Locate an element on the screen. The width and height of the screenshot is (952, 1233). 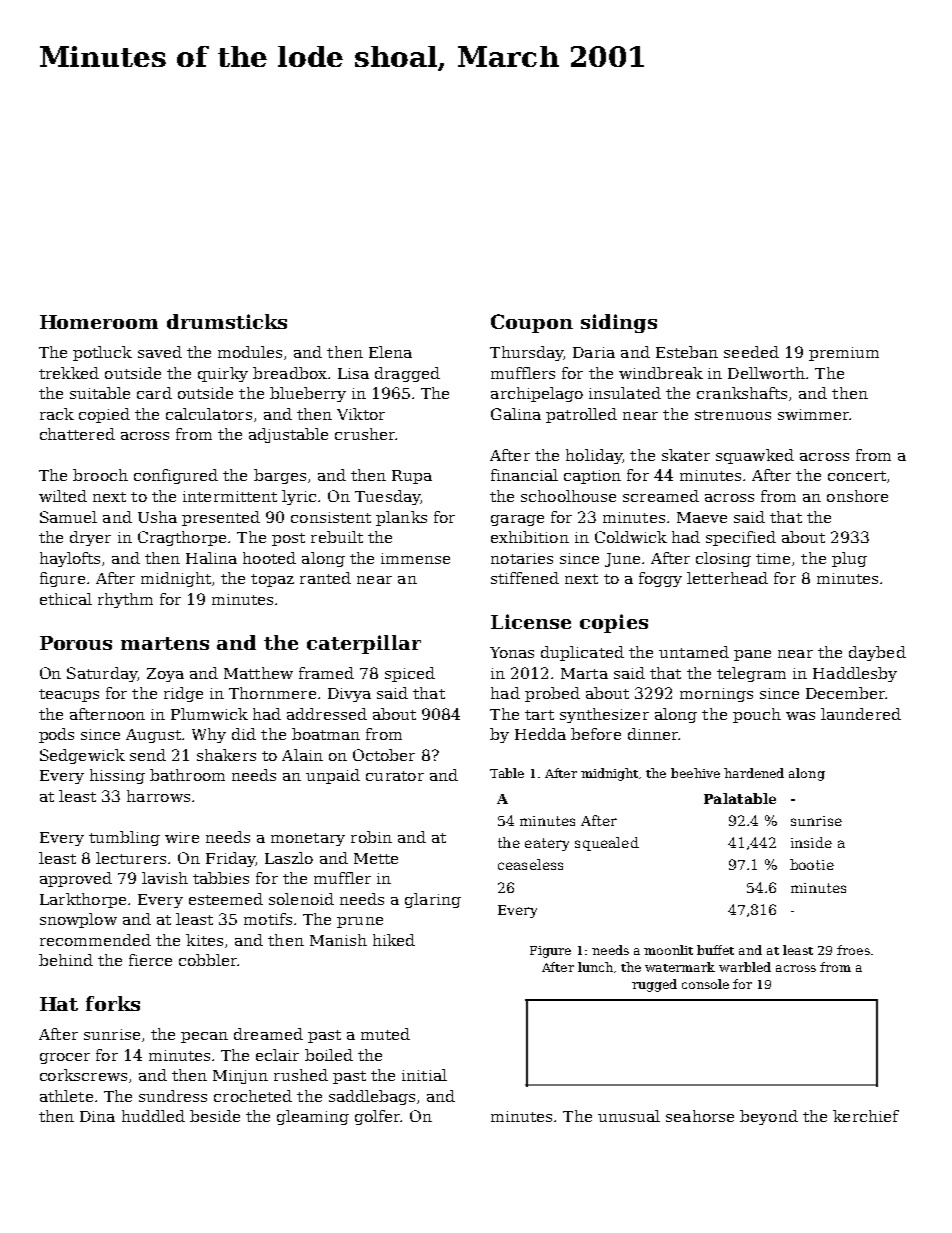
tumbling is located at coordinates (124, 838).
